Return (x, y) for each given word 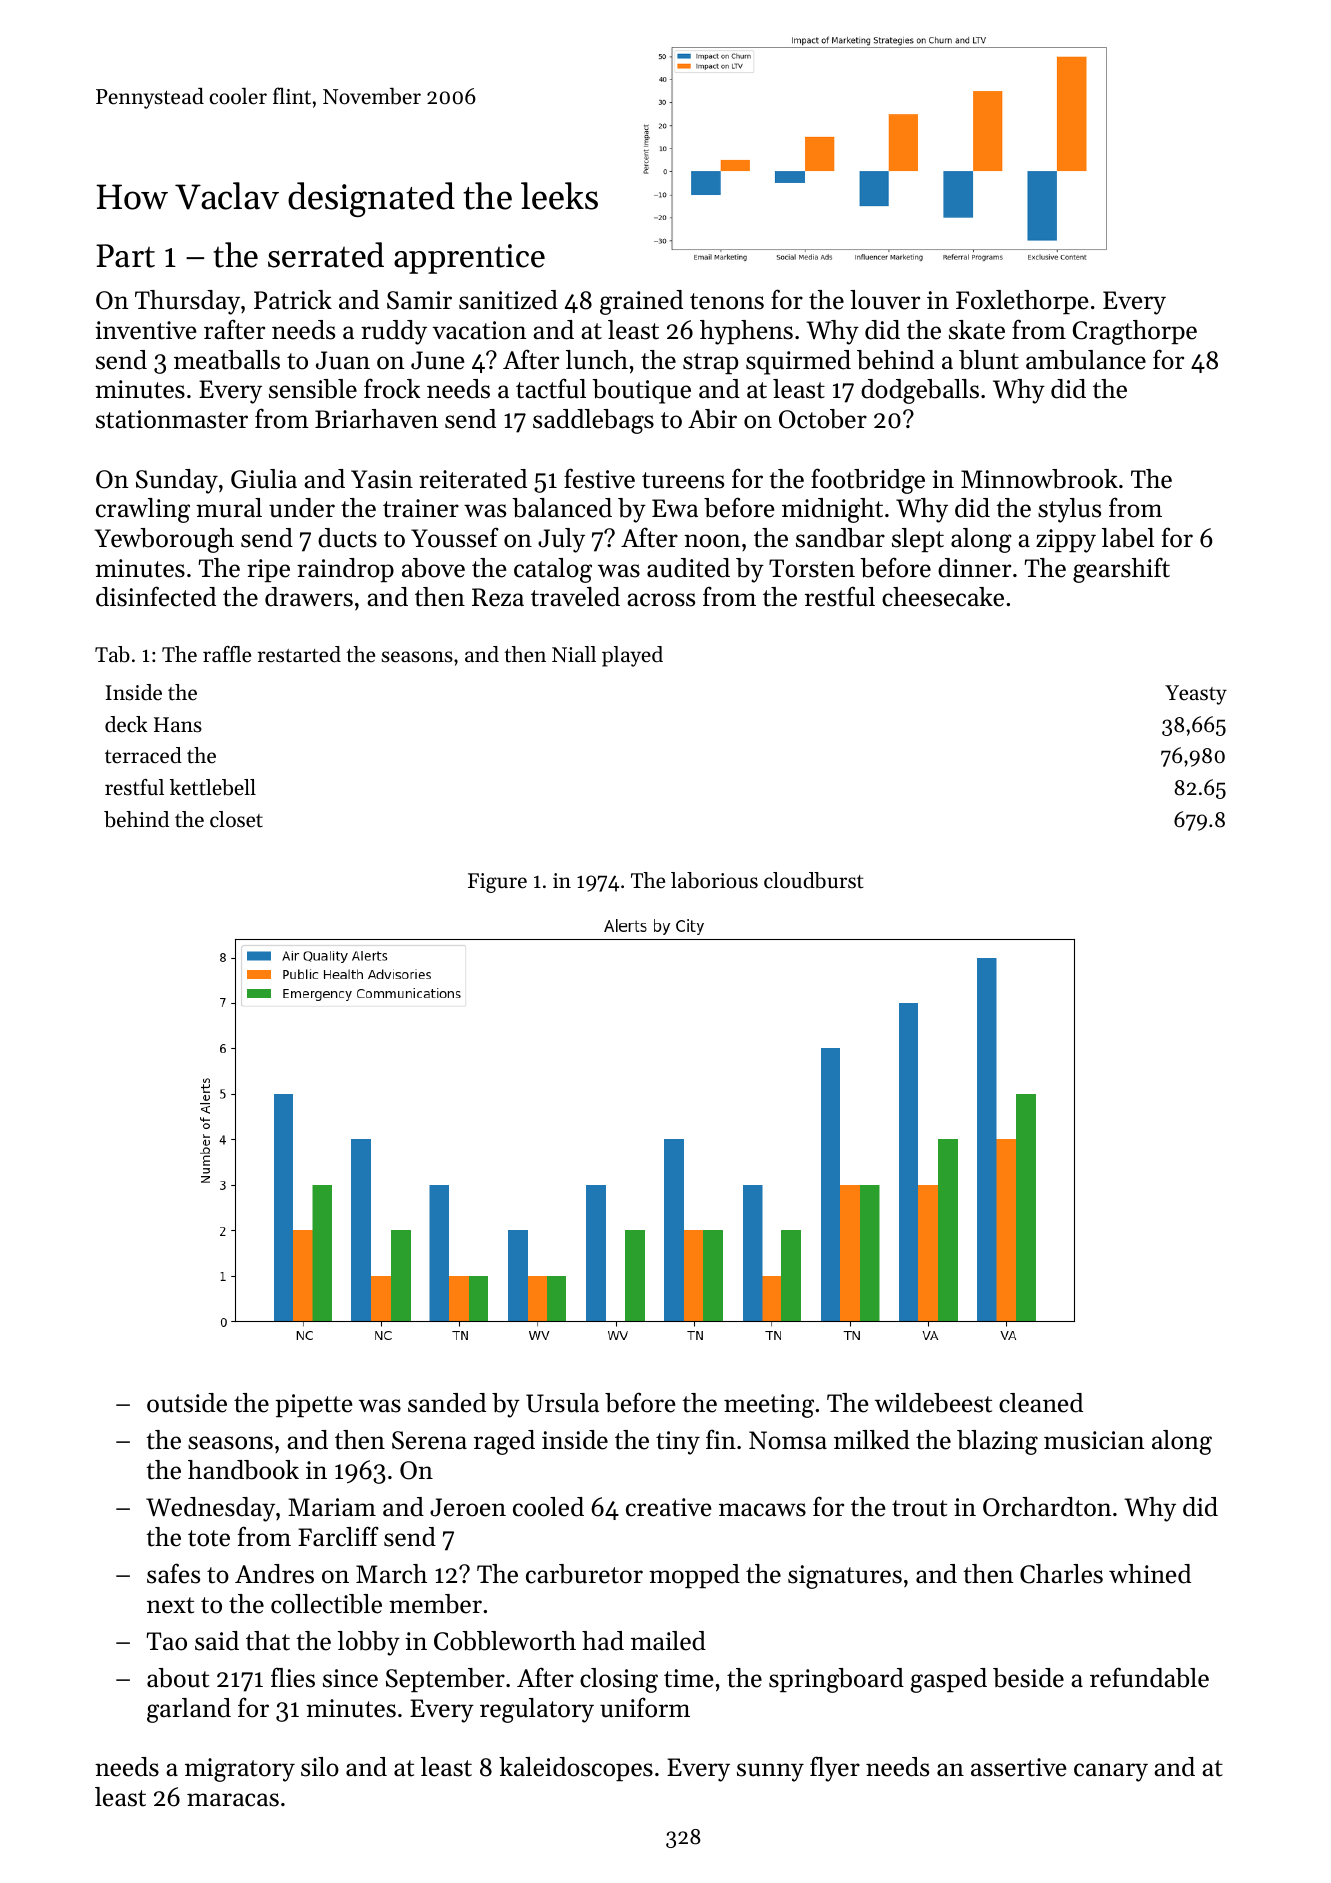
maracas (233, 1800)
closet (236, 819)
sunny (770, 1772)
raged (504, 1442)
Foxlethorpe (1022, 302)
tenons (727, 301)
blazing (997, 1442)
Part (125, 256)
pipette (313, 1405)
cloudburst (814, 880)
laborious (714, 880)
